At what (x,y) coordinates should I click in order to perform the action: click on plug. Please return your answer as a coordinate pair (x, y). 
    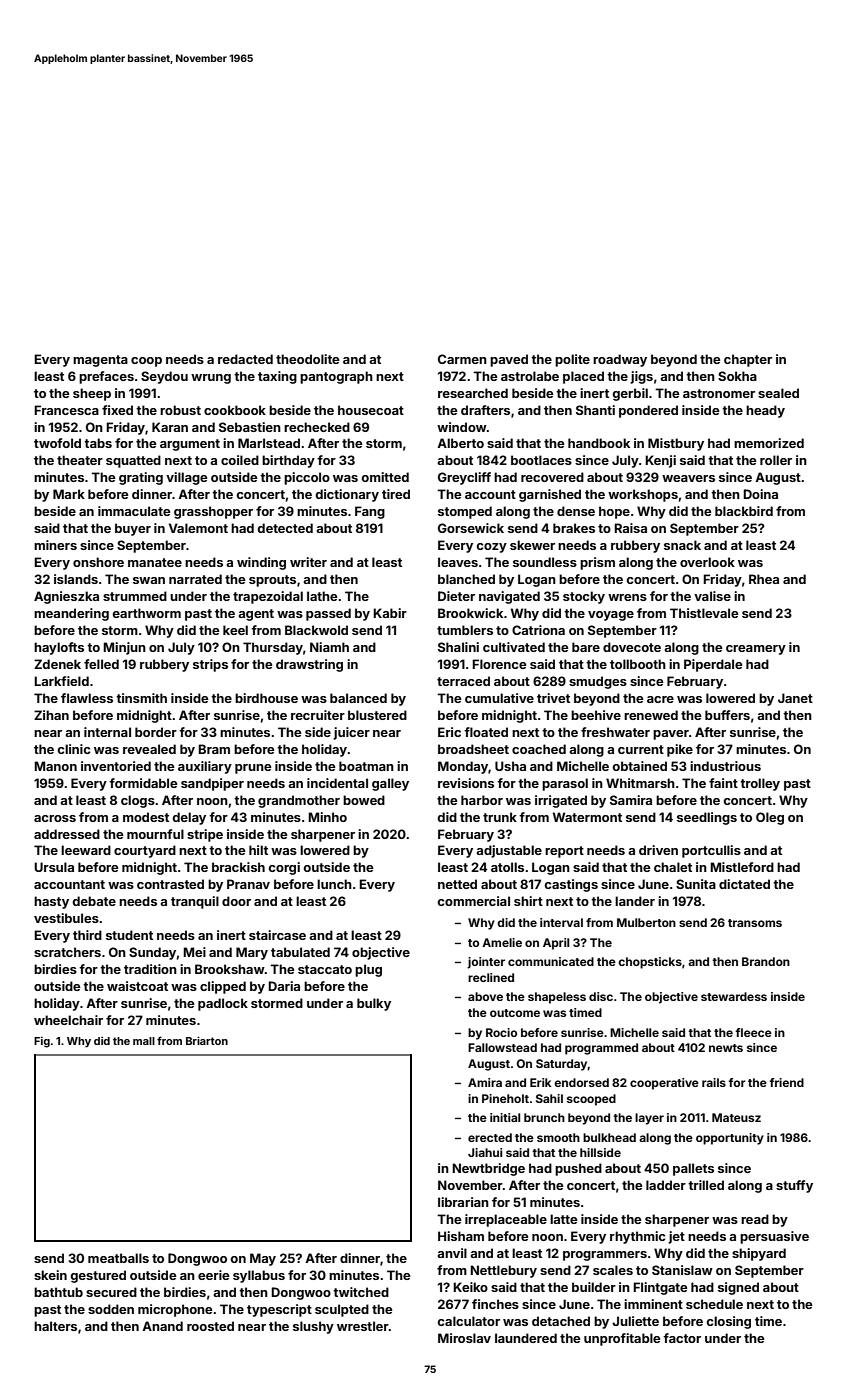
    Looking at the image, I should click on (368, 970).
